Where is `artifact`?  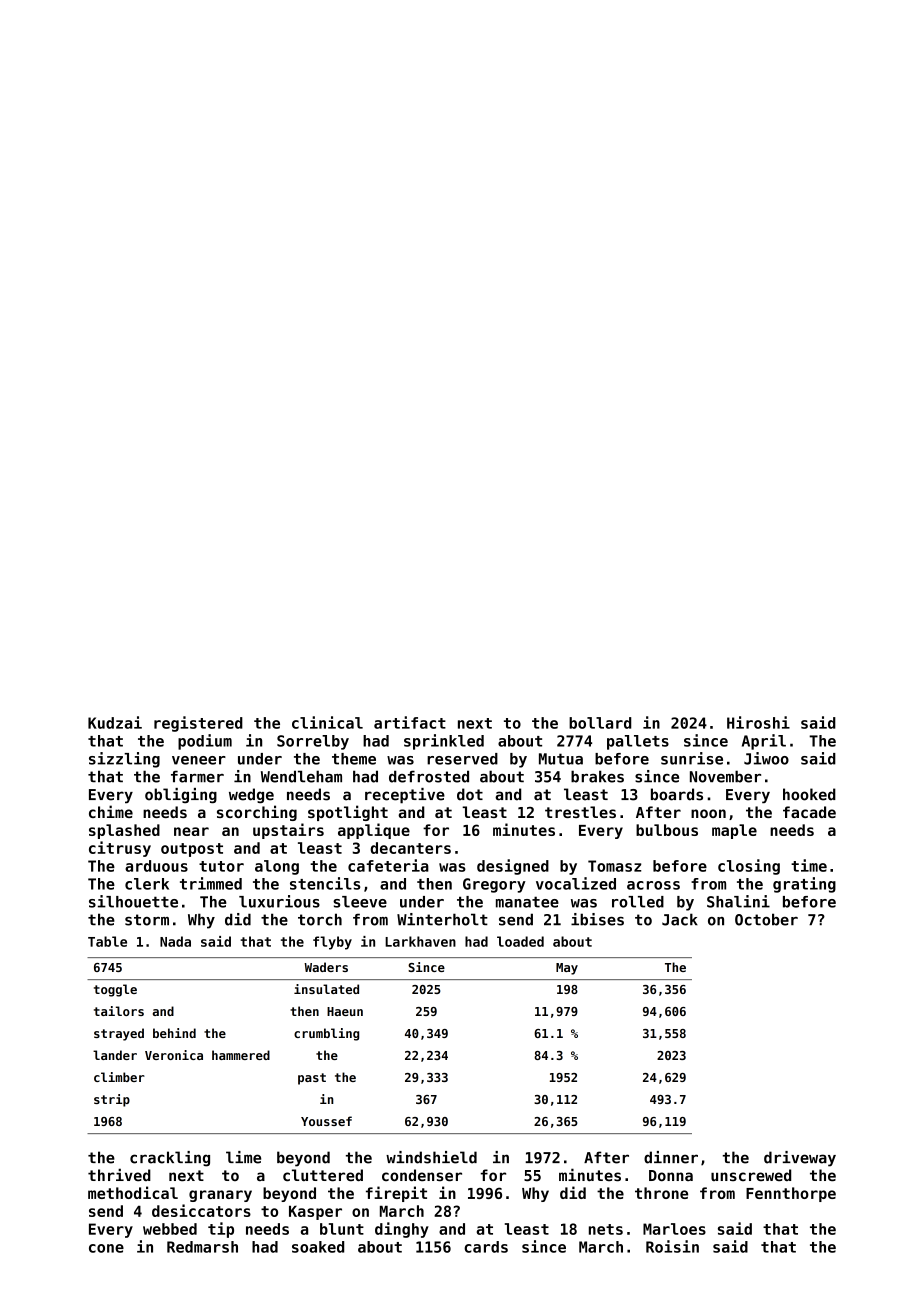
artifact is located at coordinates (410, 722).
